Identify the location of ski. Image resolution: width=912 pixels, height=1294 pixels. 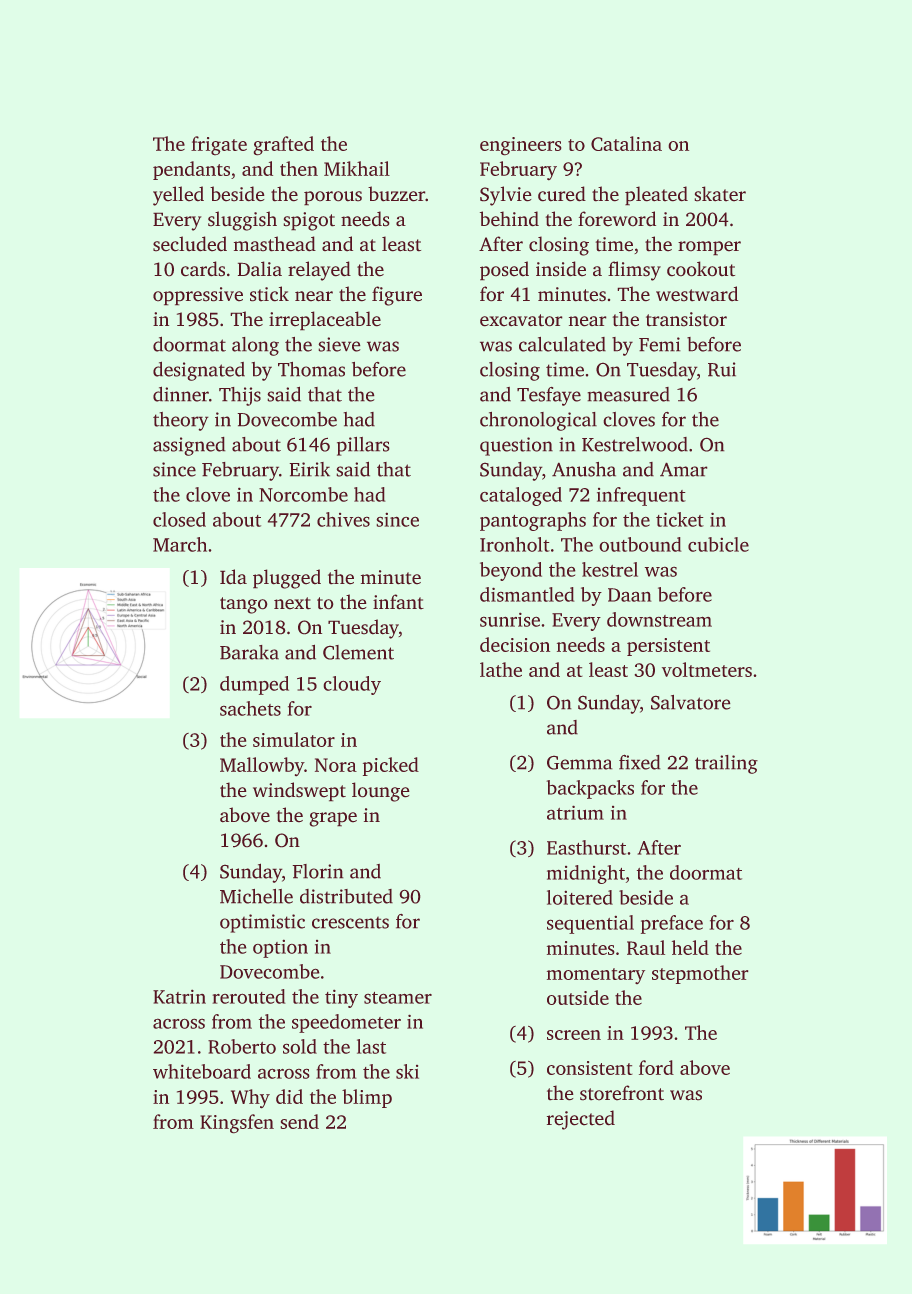
(407, 1071).
